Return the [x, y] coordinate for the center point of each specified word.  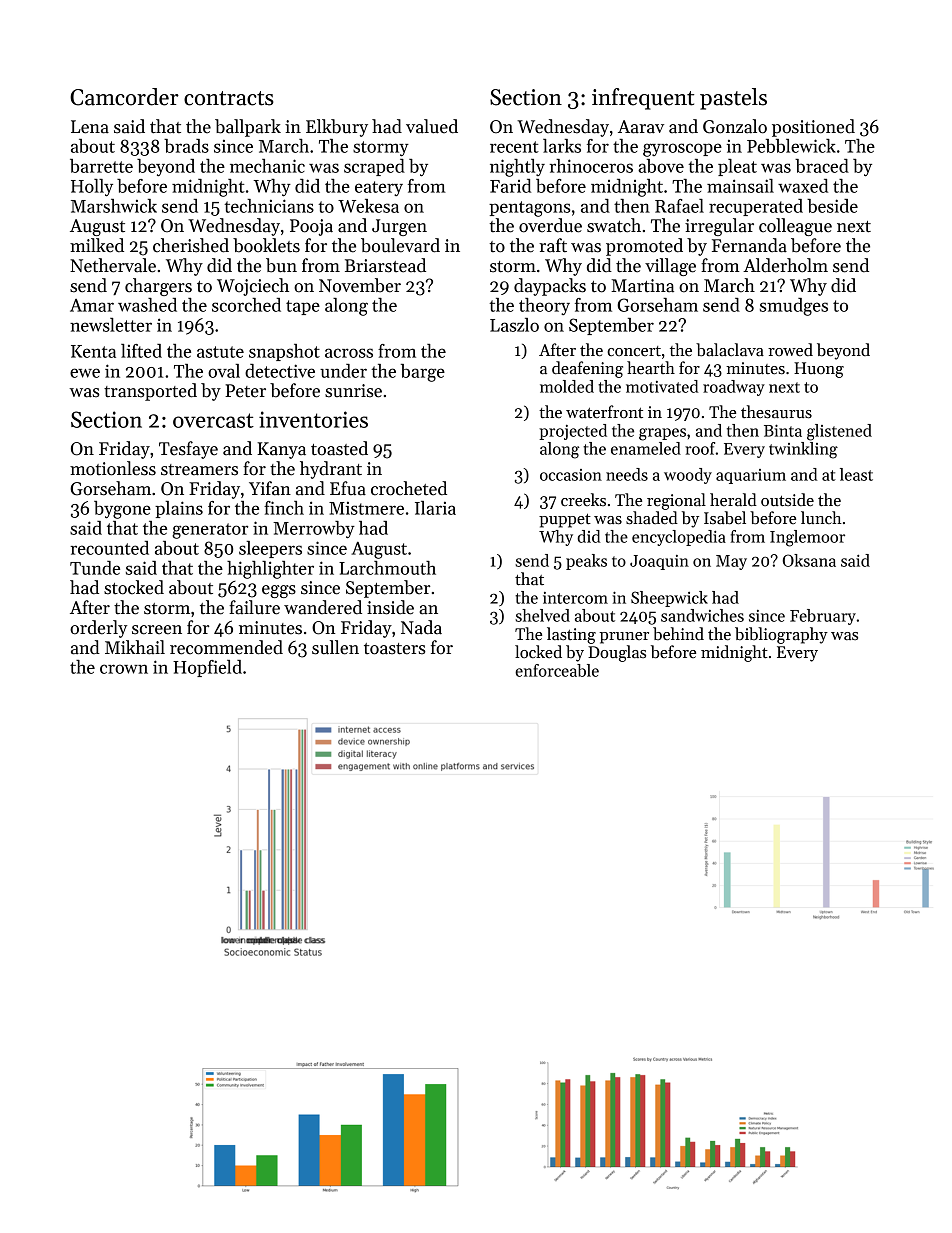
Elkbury [337, 128]
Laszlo [514, 325]
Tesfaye [188, 450]
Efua [348, 488]
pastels [733, 99]
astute [220, 352]
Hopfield [207, 668]
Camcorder [124, 97]
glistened [839, 432]
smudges [794, 307]
